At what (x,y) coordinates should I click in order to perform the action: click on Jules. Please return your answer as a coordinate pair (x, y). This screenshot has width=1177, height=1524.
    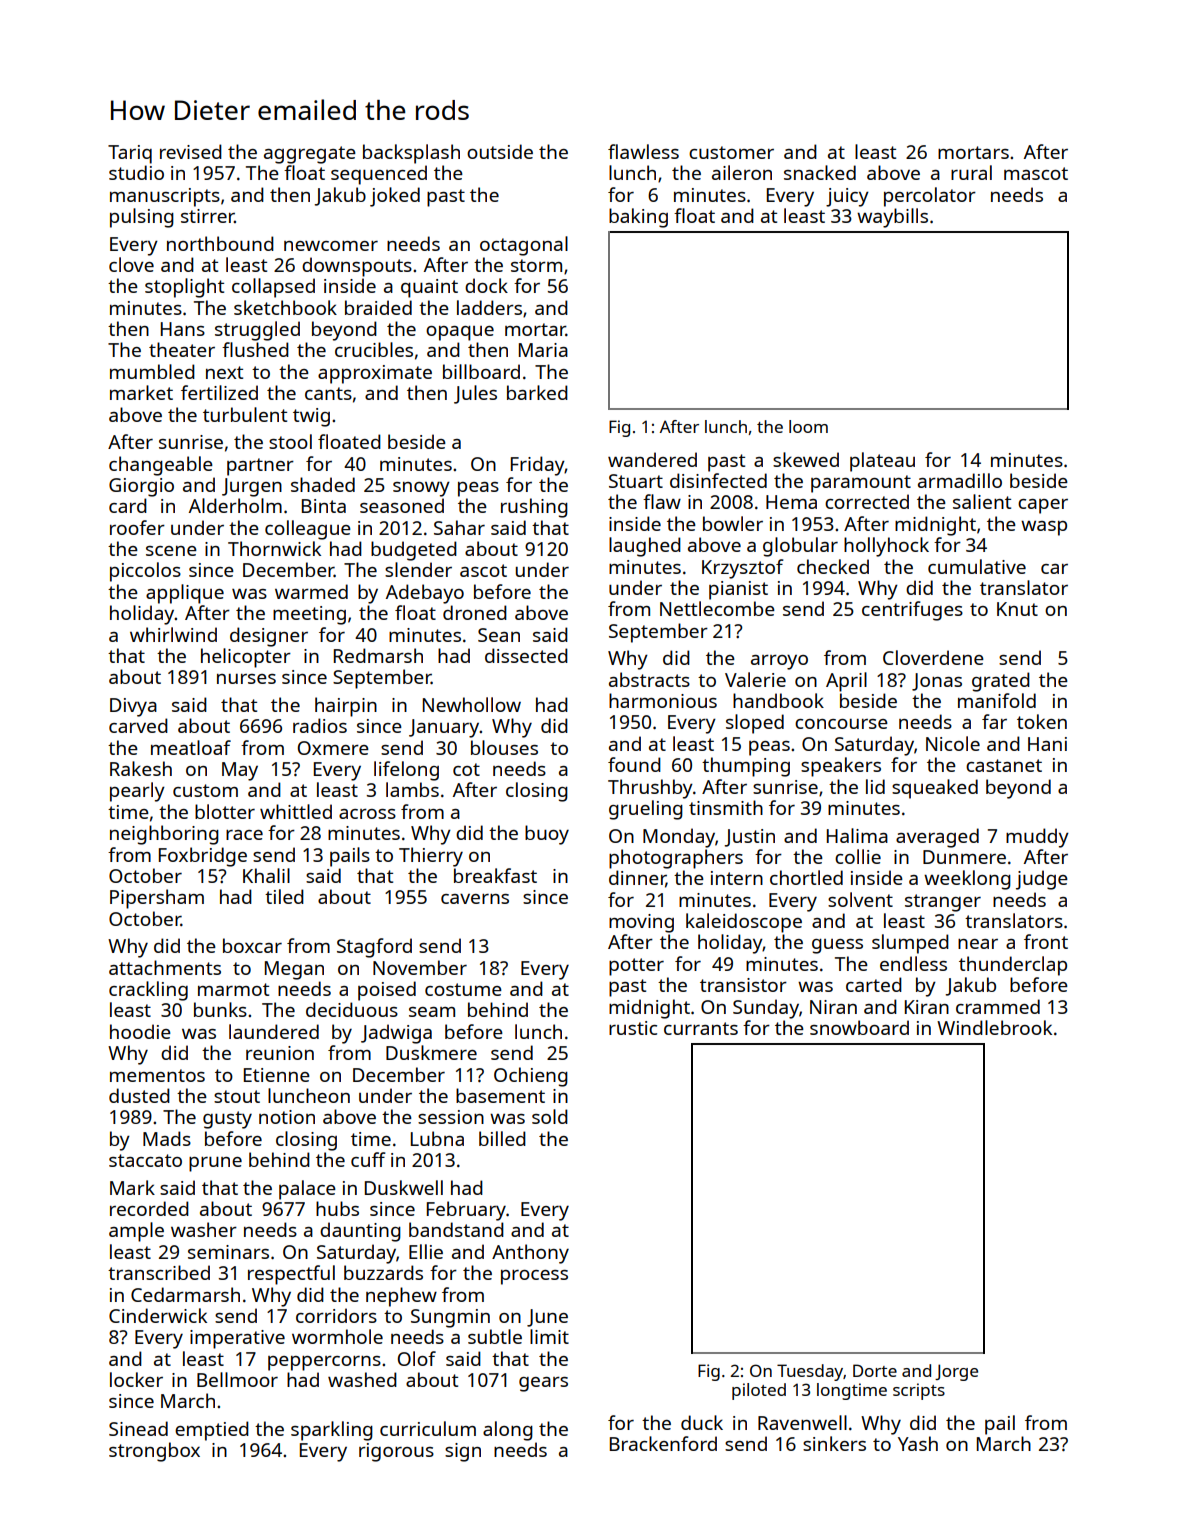
    Looking at the image, I should click on (475, 394).
